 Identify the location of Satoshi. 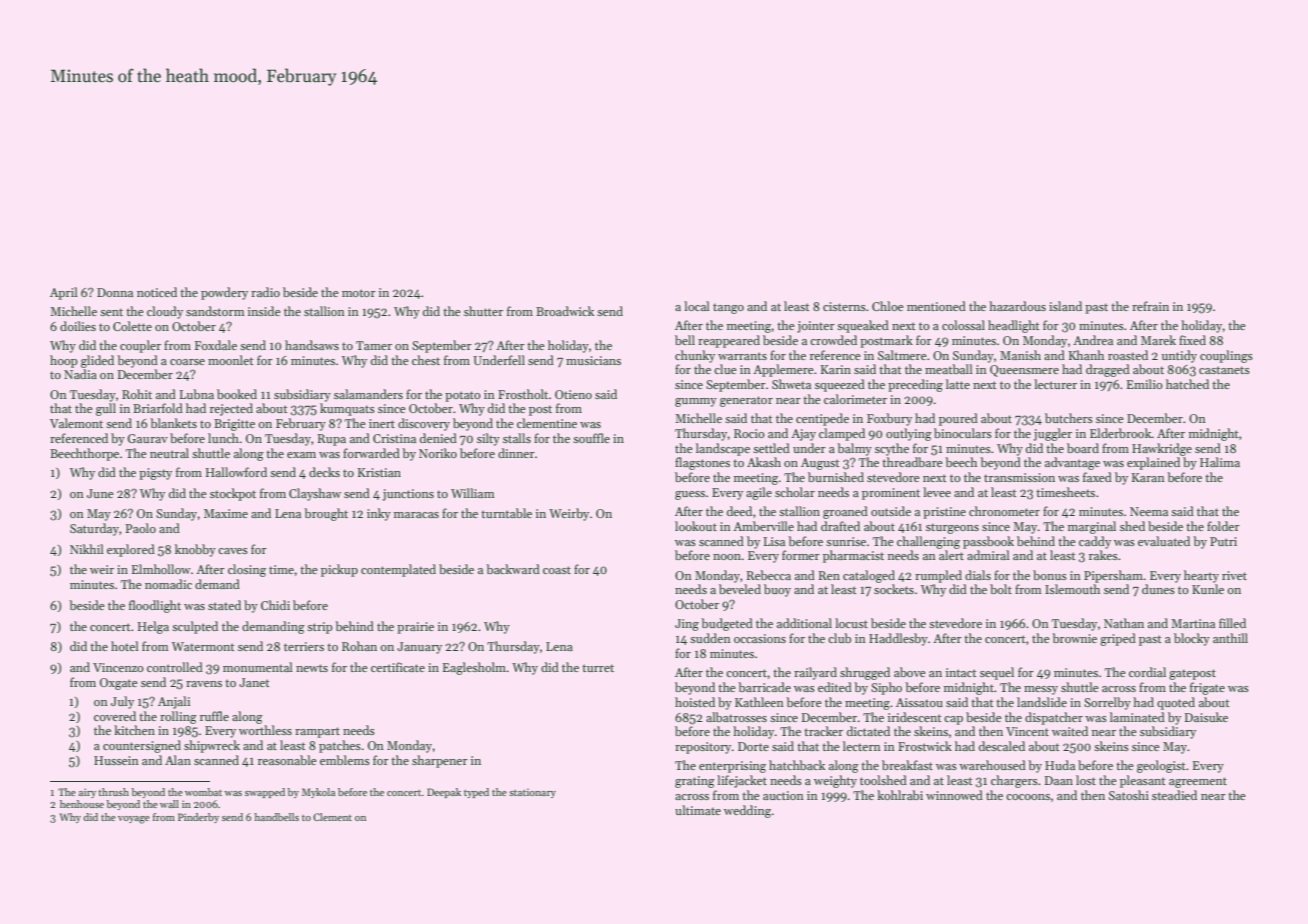
(1129, 795).
